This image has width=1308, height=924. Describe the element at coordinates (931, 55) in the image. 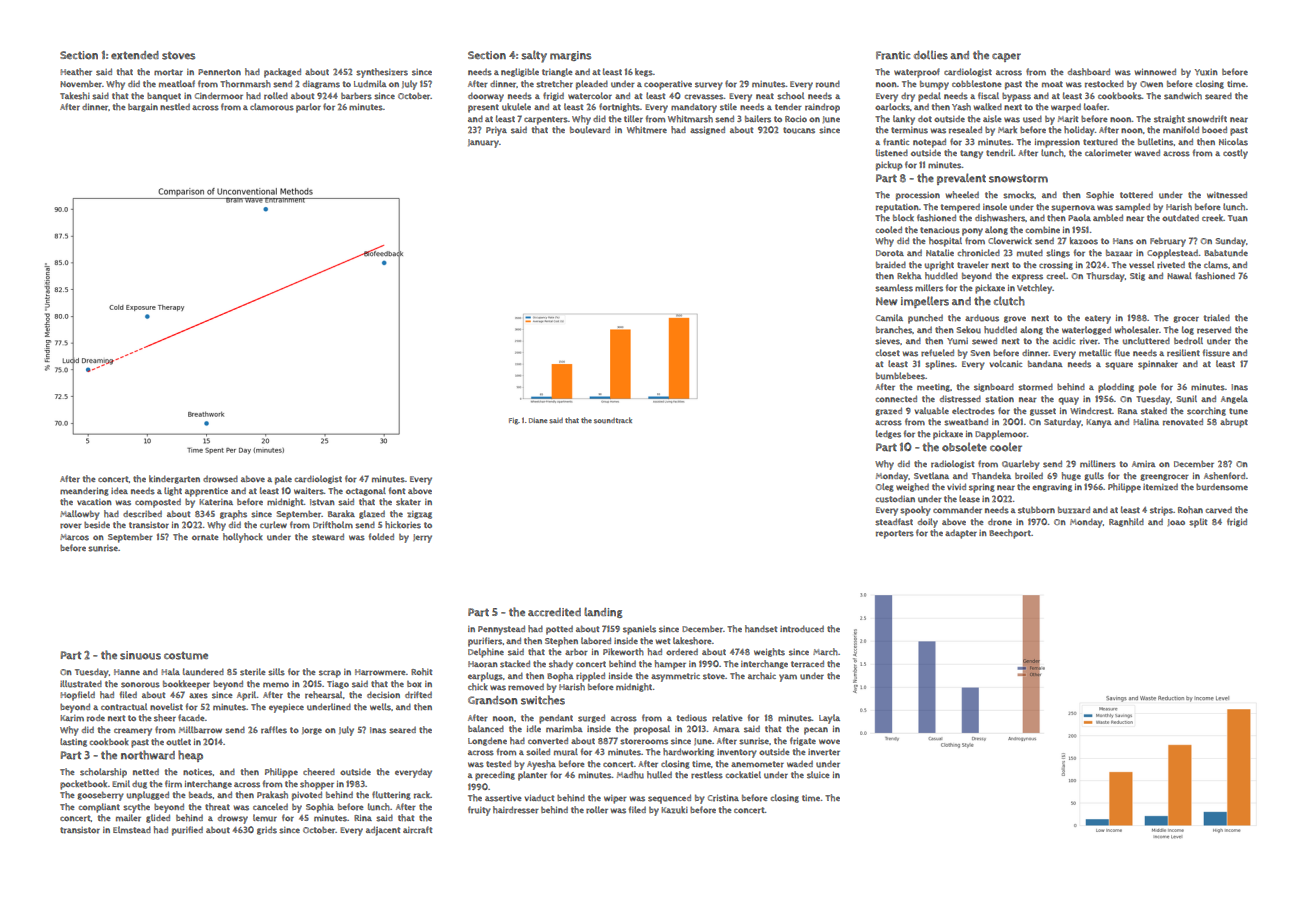

I see `dollies` at that location.
